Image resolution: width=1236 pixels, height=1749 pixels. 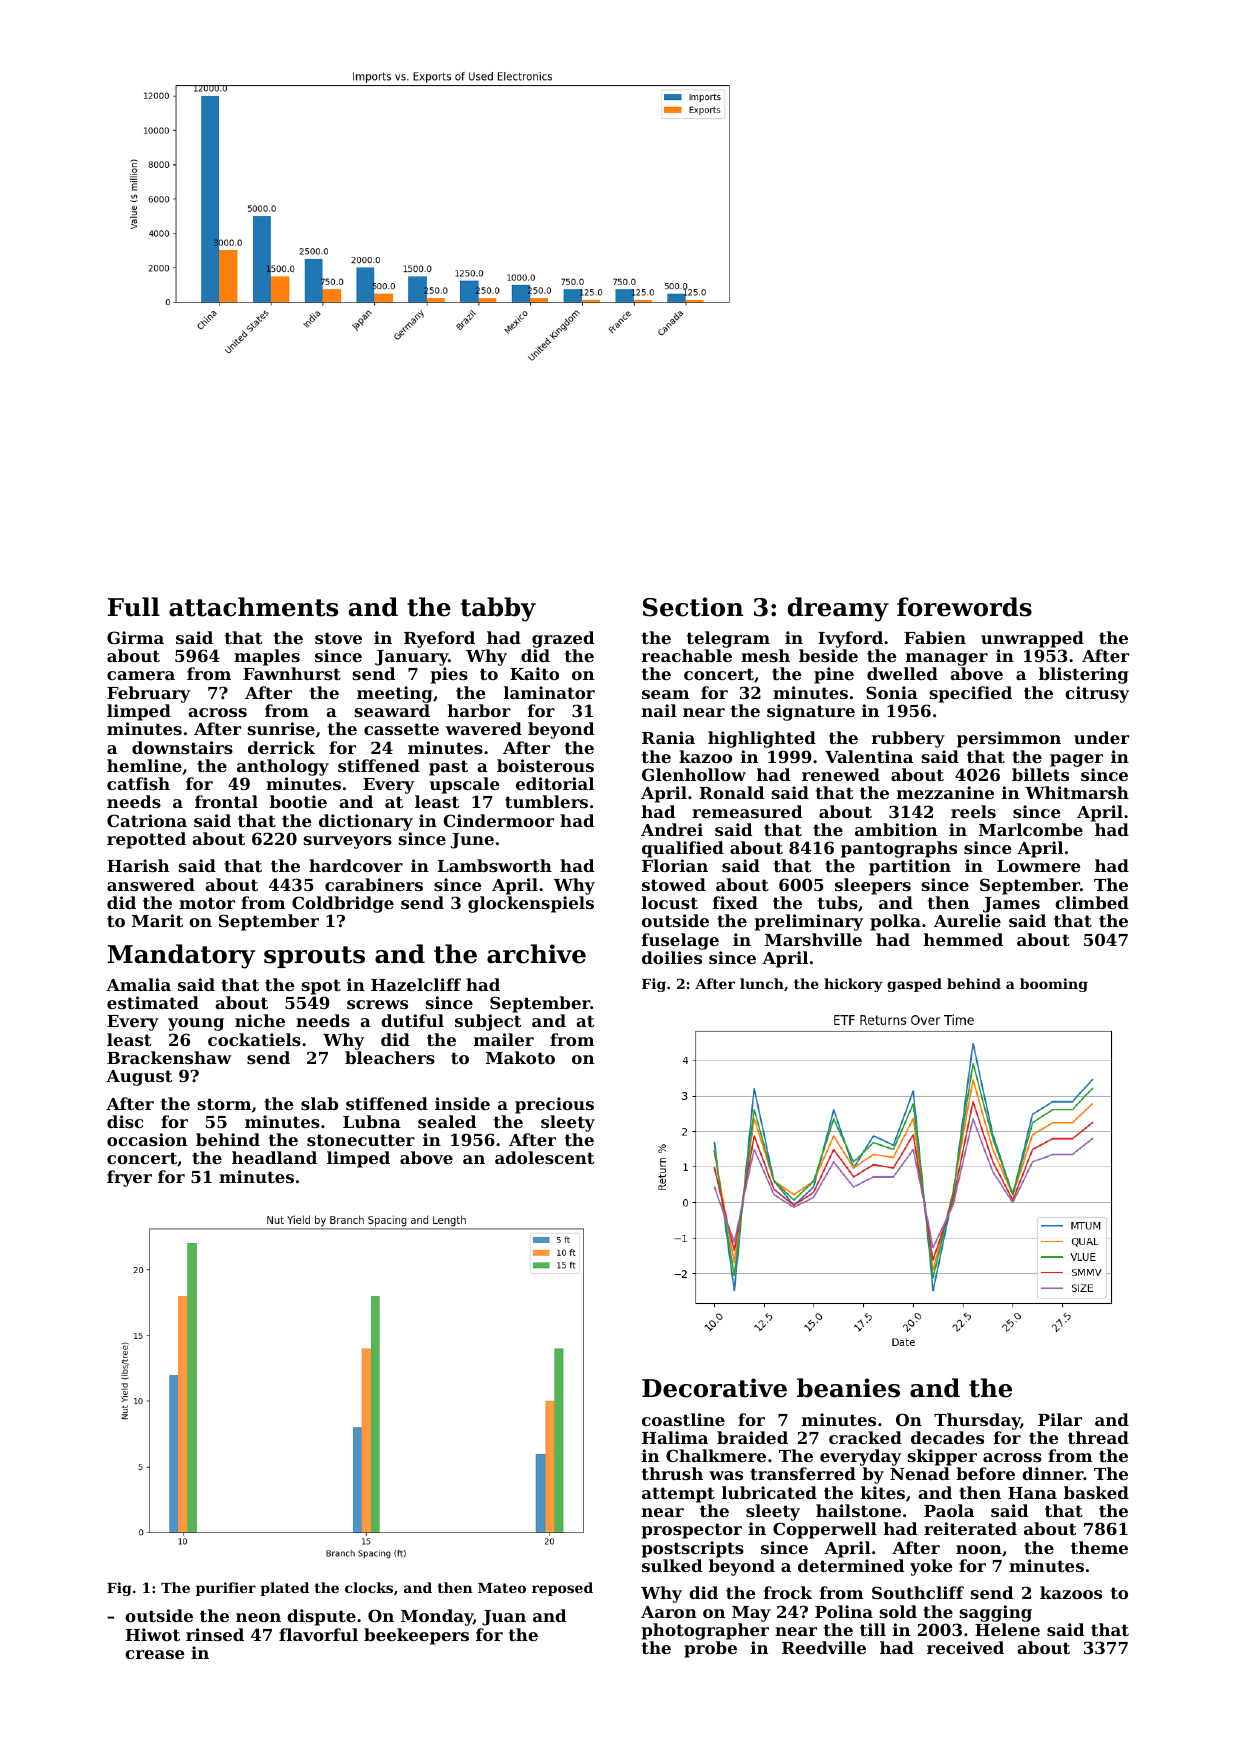 What do you see at coordinates (348, 842) in the page?
I see `surveyors` at bounding box center [348, 842].
